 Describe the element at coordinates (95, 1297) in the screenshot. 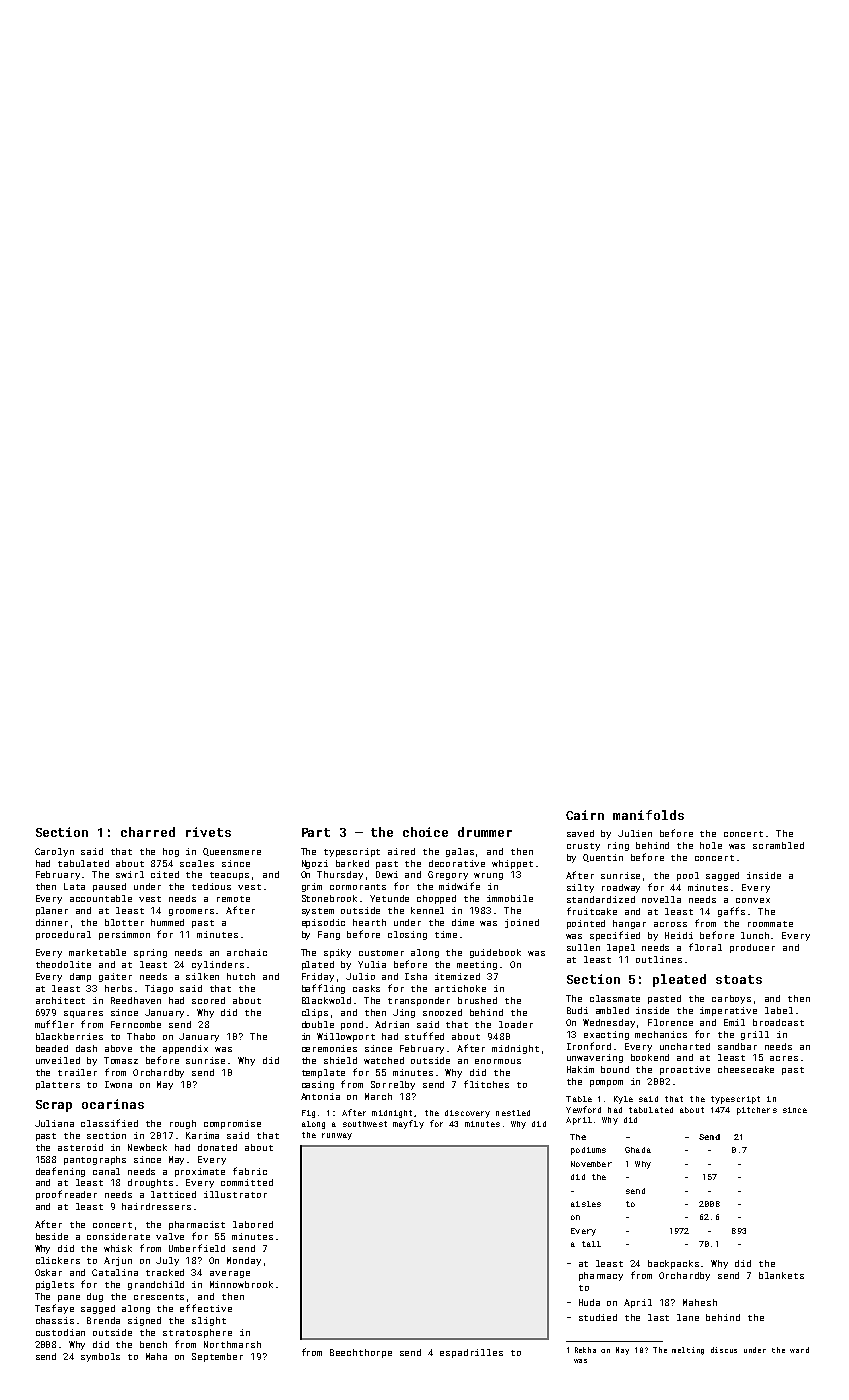

I see `dug` at that location.
